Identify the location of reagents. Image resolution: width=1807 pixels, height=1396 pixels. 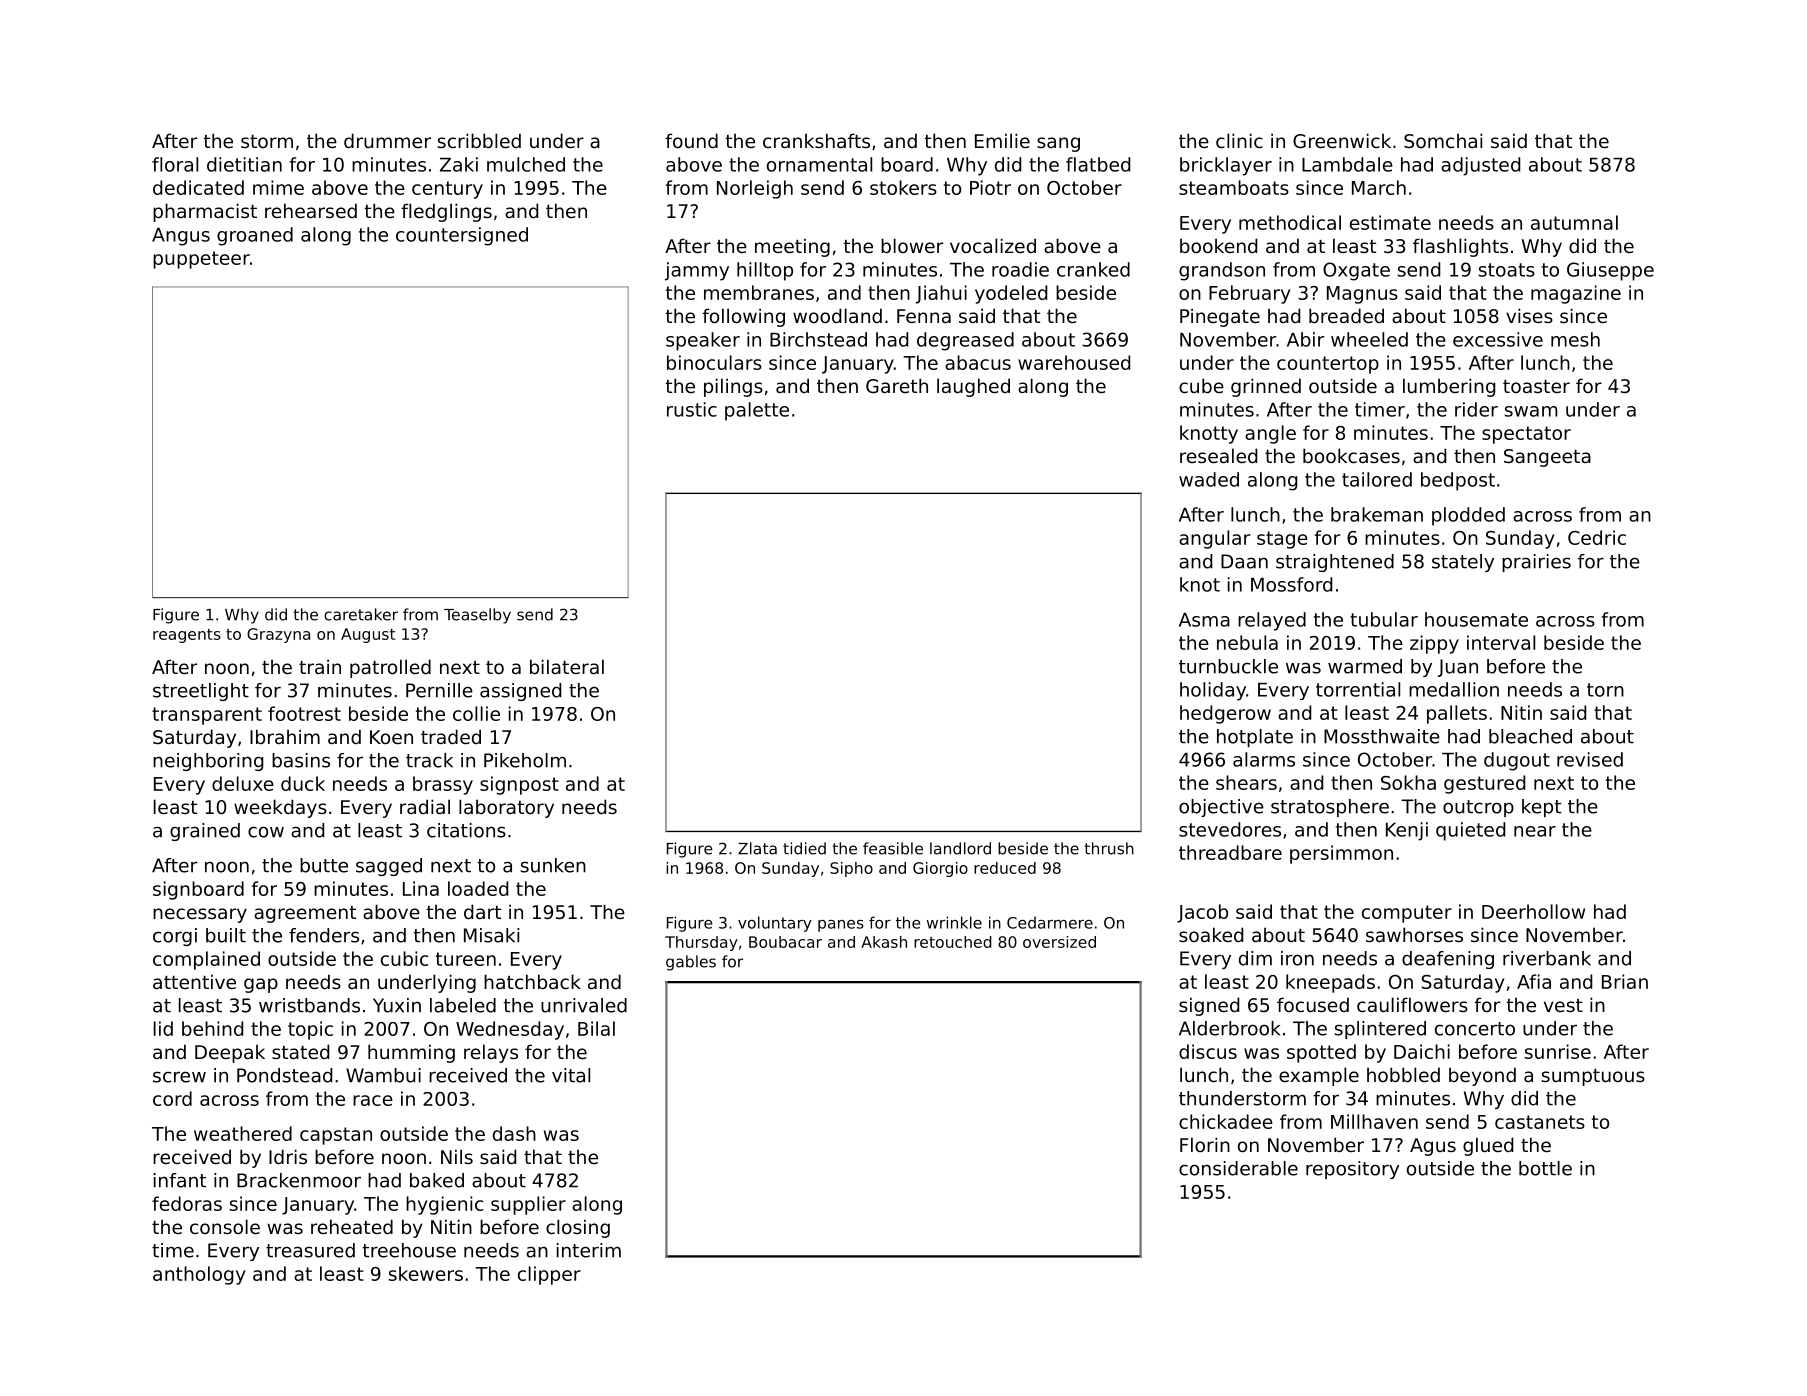
(187, 636).
